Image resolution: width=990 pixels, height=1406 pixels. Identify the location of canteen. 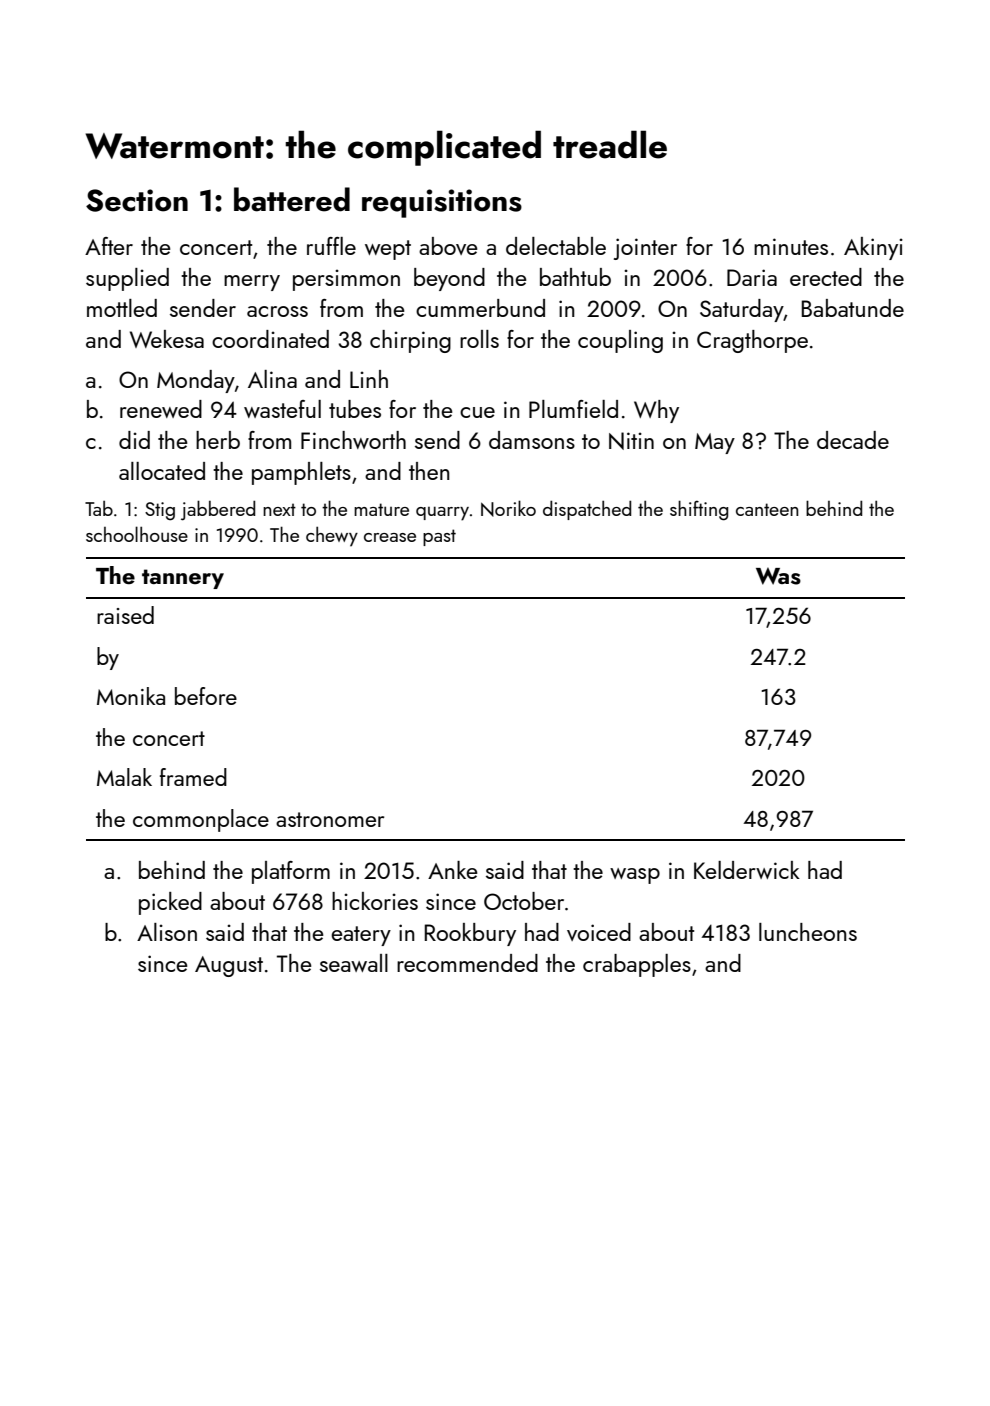
(767, 509).
